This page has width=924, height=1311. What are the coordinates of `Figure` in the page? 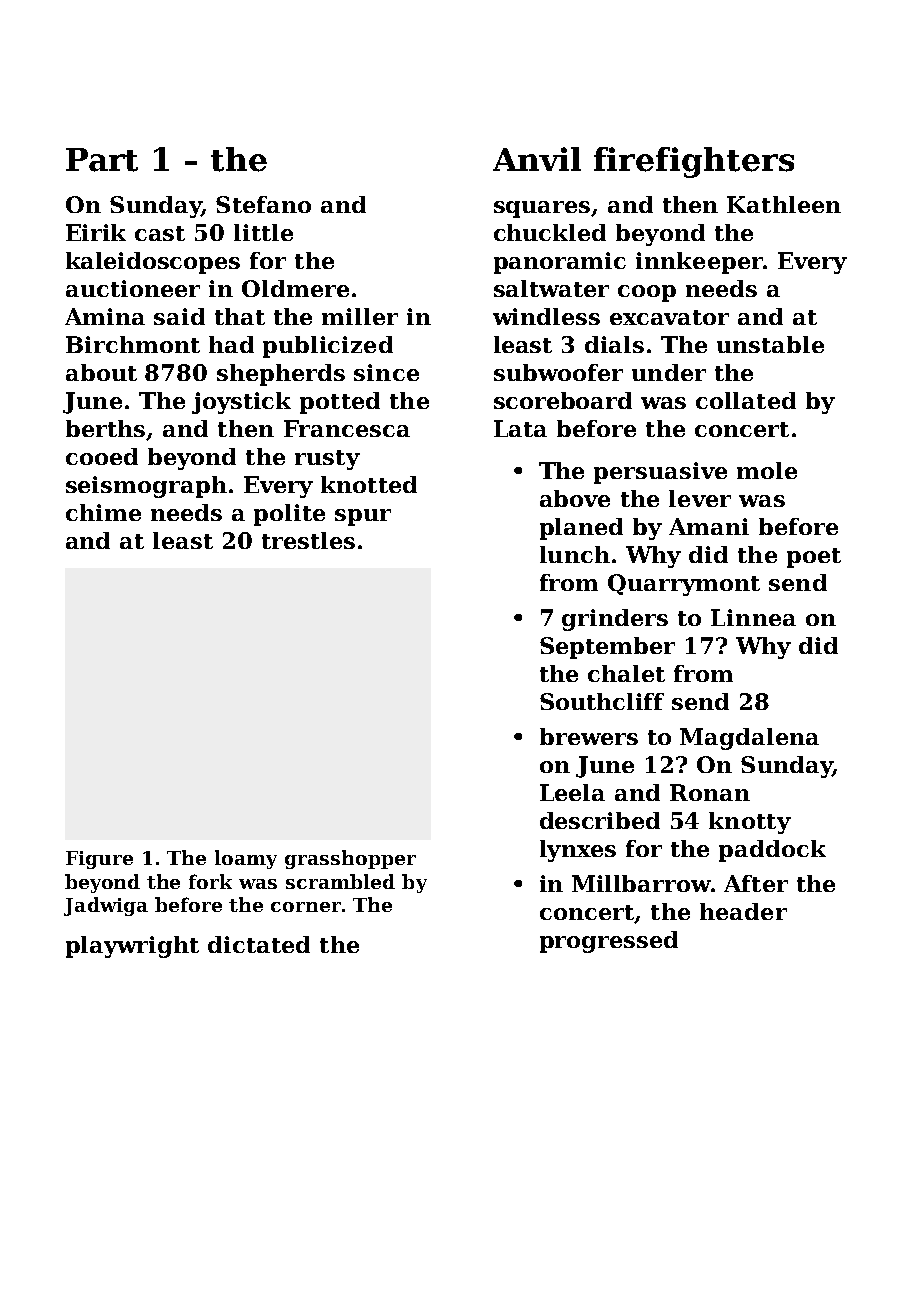 It's located at (99, 860).
